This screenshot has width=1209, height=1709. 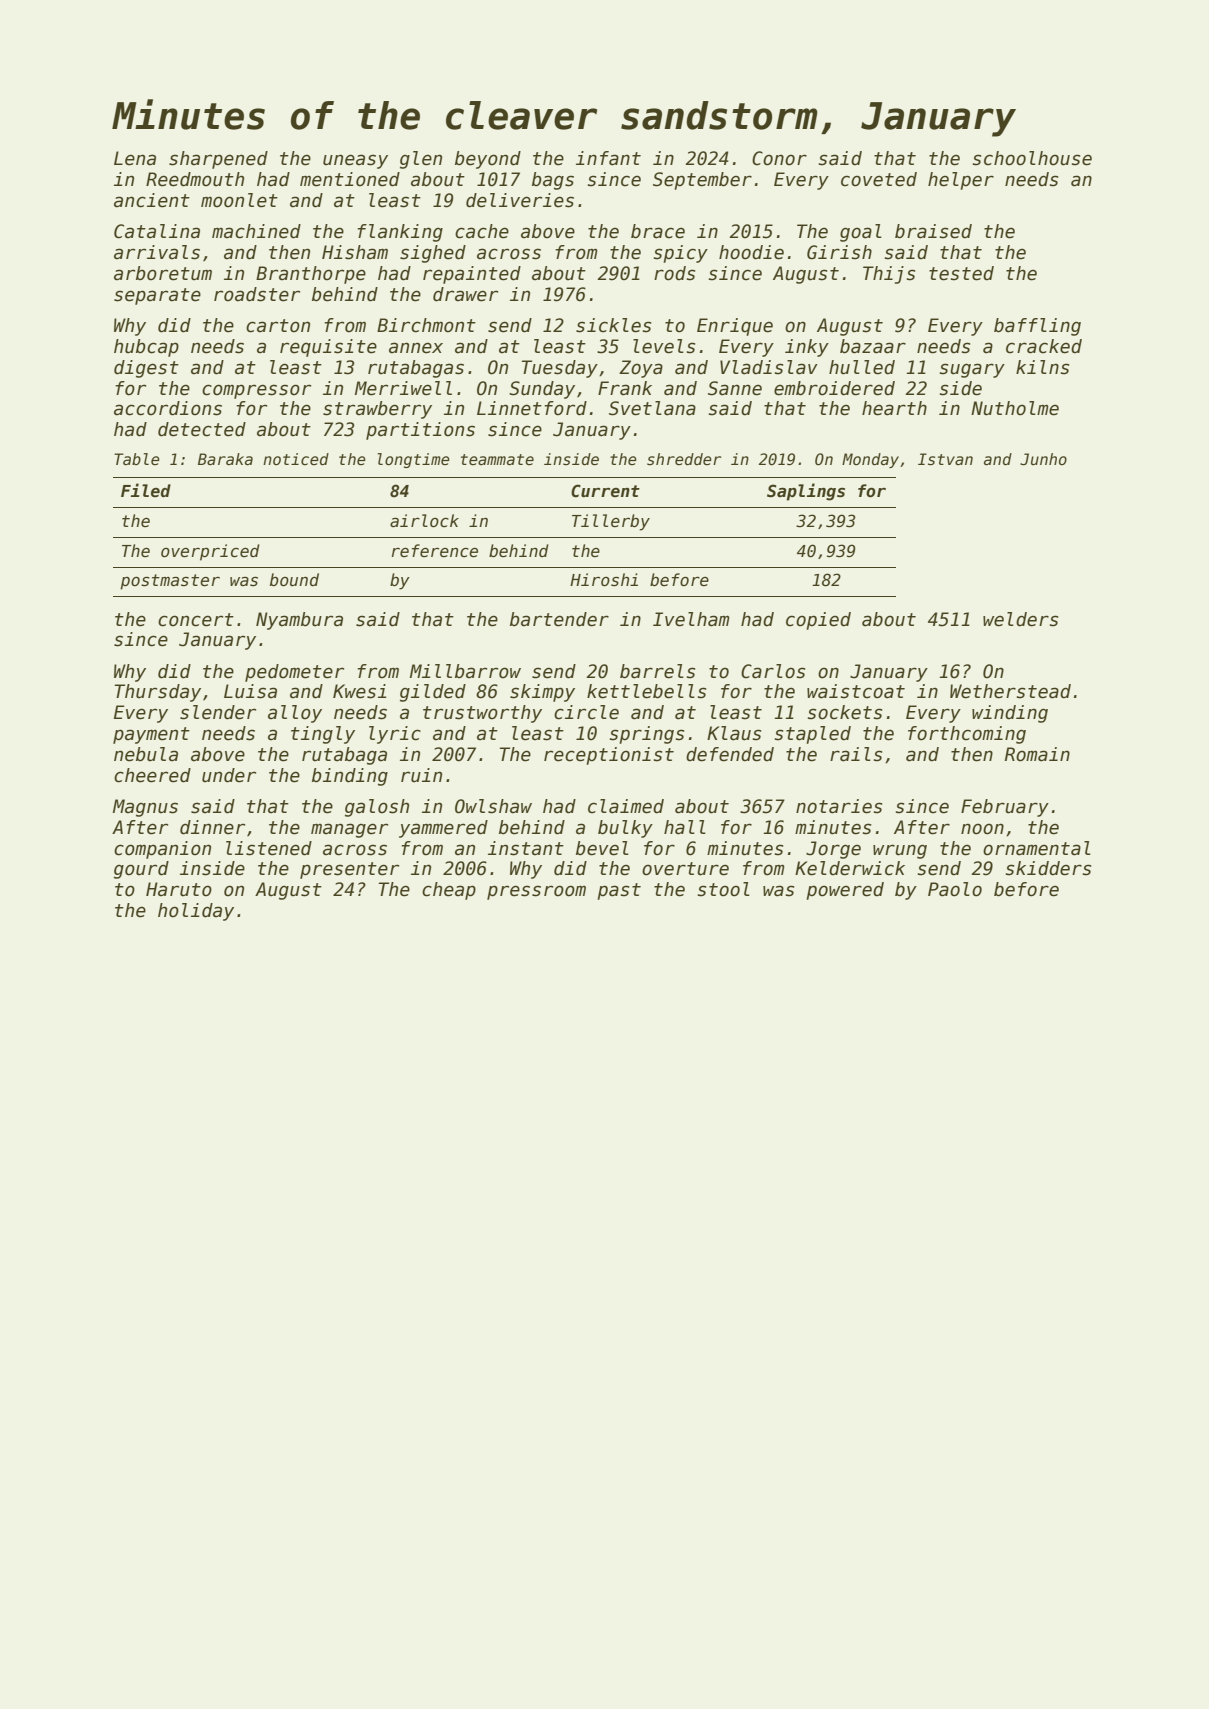 What do you see at coordinates (377, 808) in the screenshot?
I see `galosh` at bounding box center [377, 808].
